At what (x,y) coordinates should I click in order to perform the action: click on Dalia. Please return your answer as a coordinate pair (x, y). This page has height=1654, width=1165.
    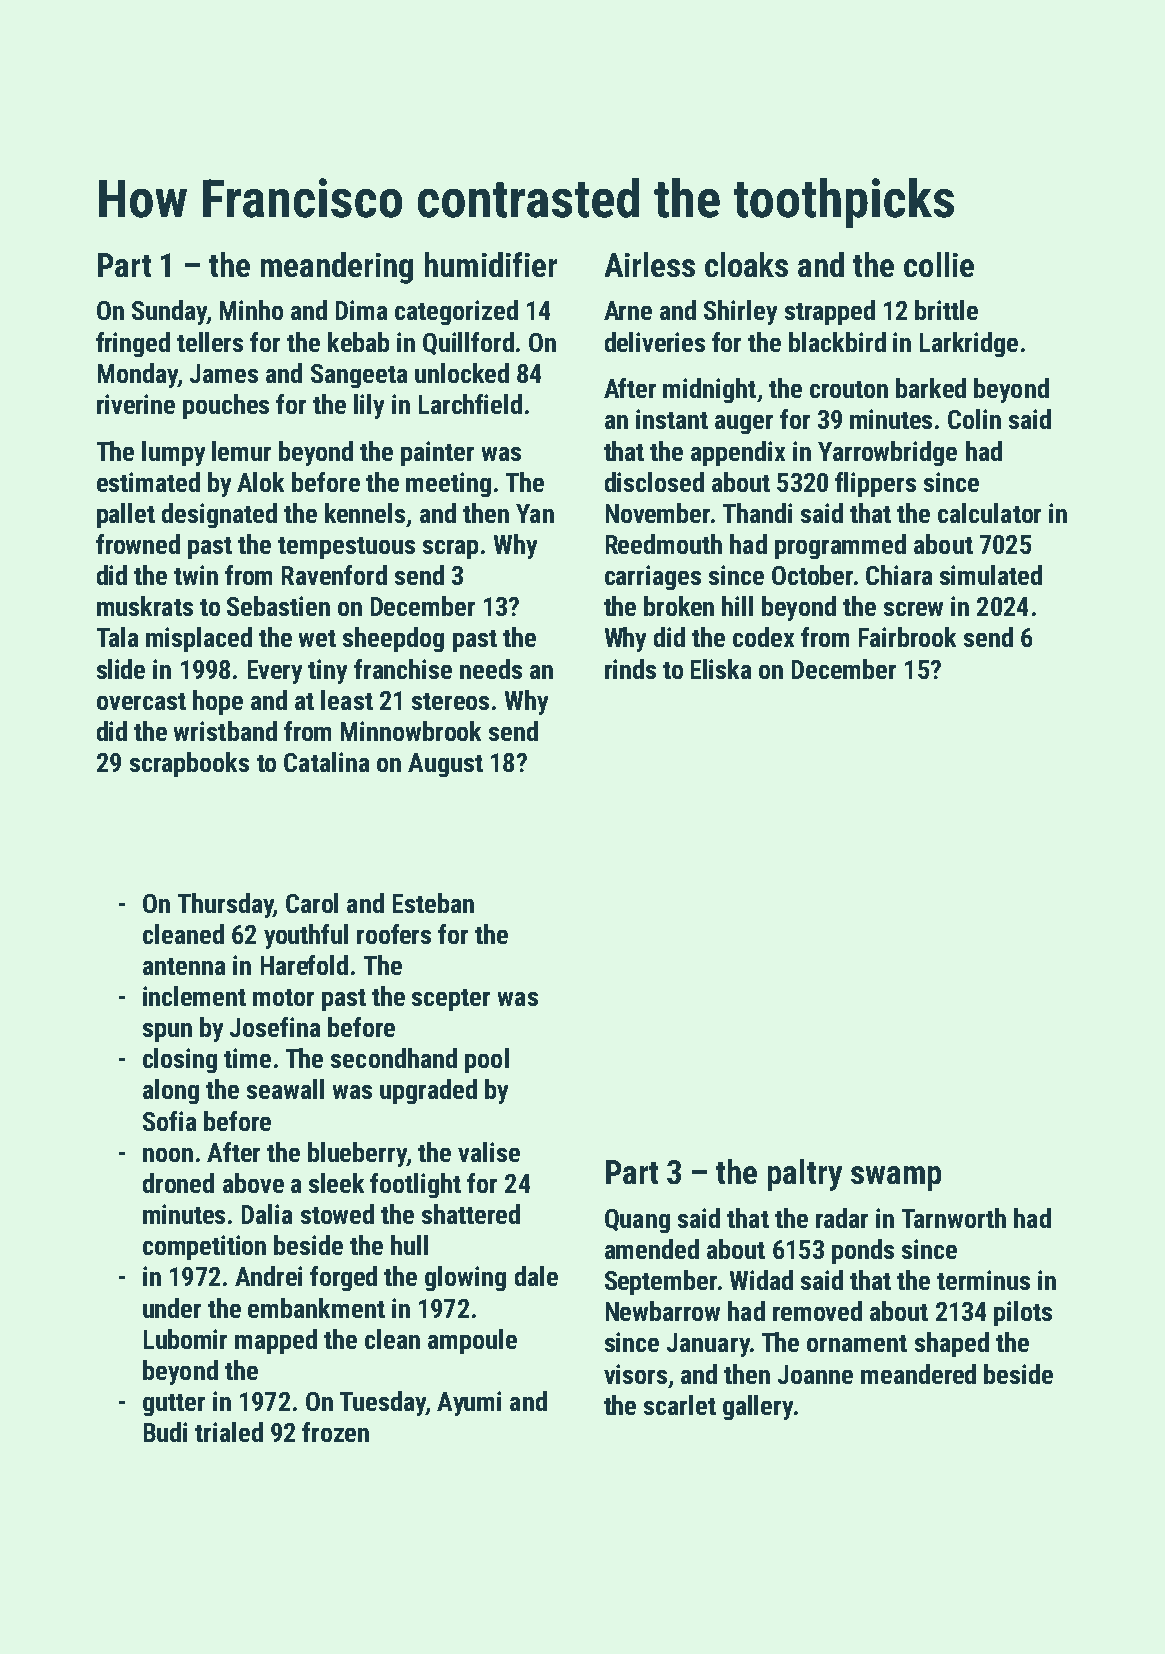
    Looking at the image, I should click on (267, 1214).
